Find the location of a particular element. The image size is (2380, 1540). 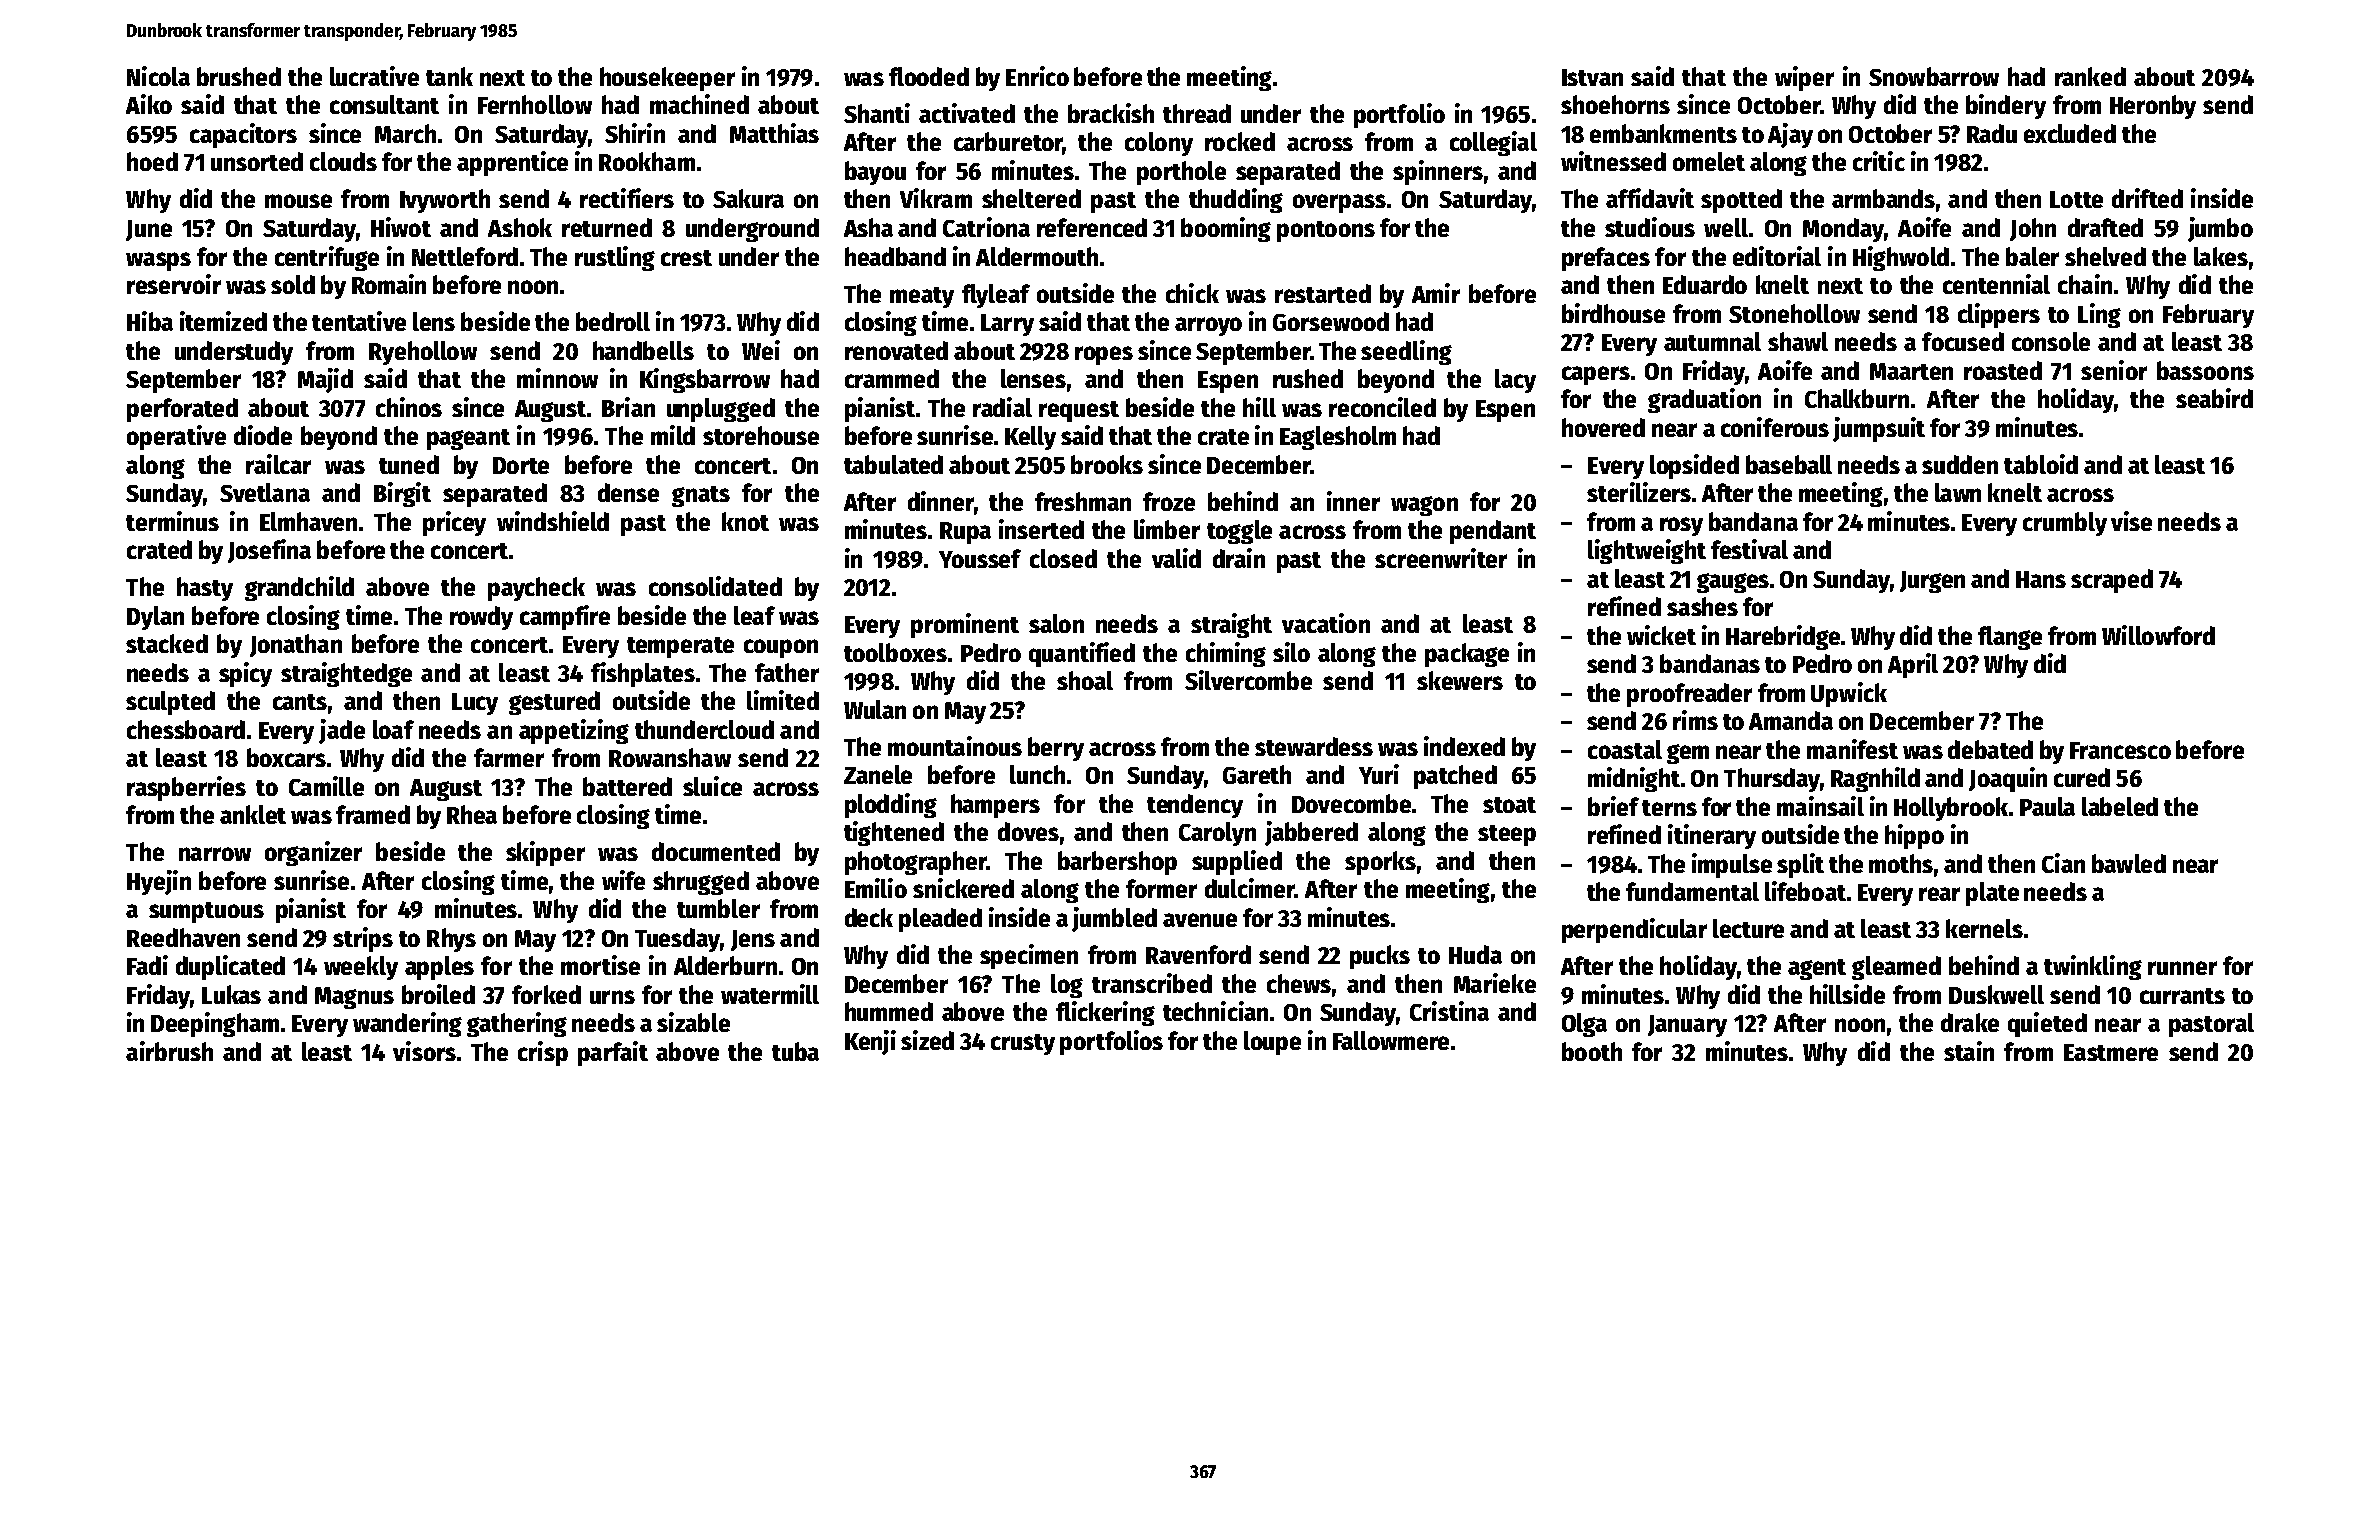

Brian is located at coordinates (628, 407).
